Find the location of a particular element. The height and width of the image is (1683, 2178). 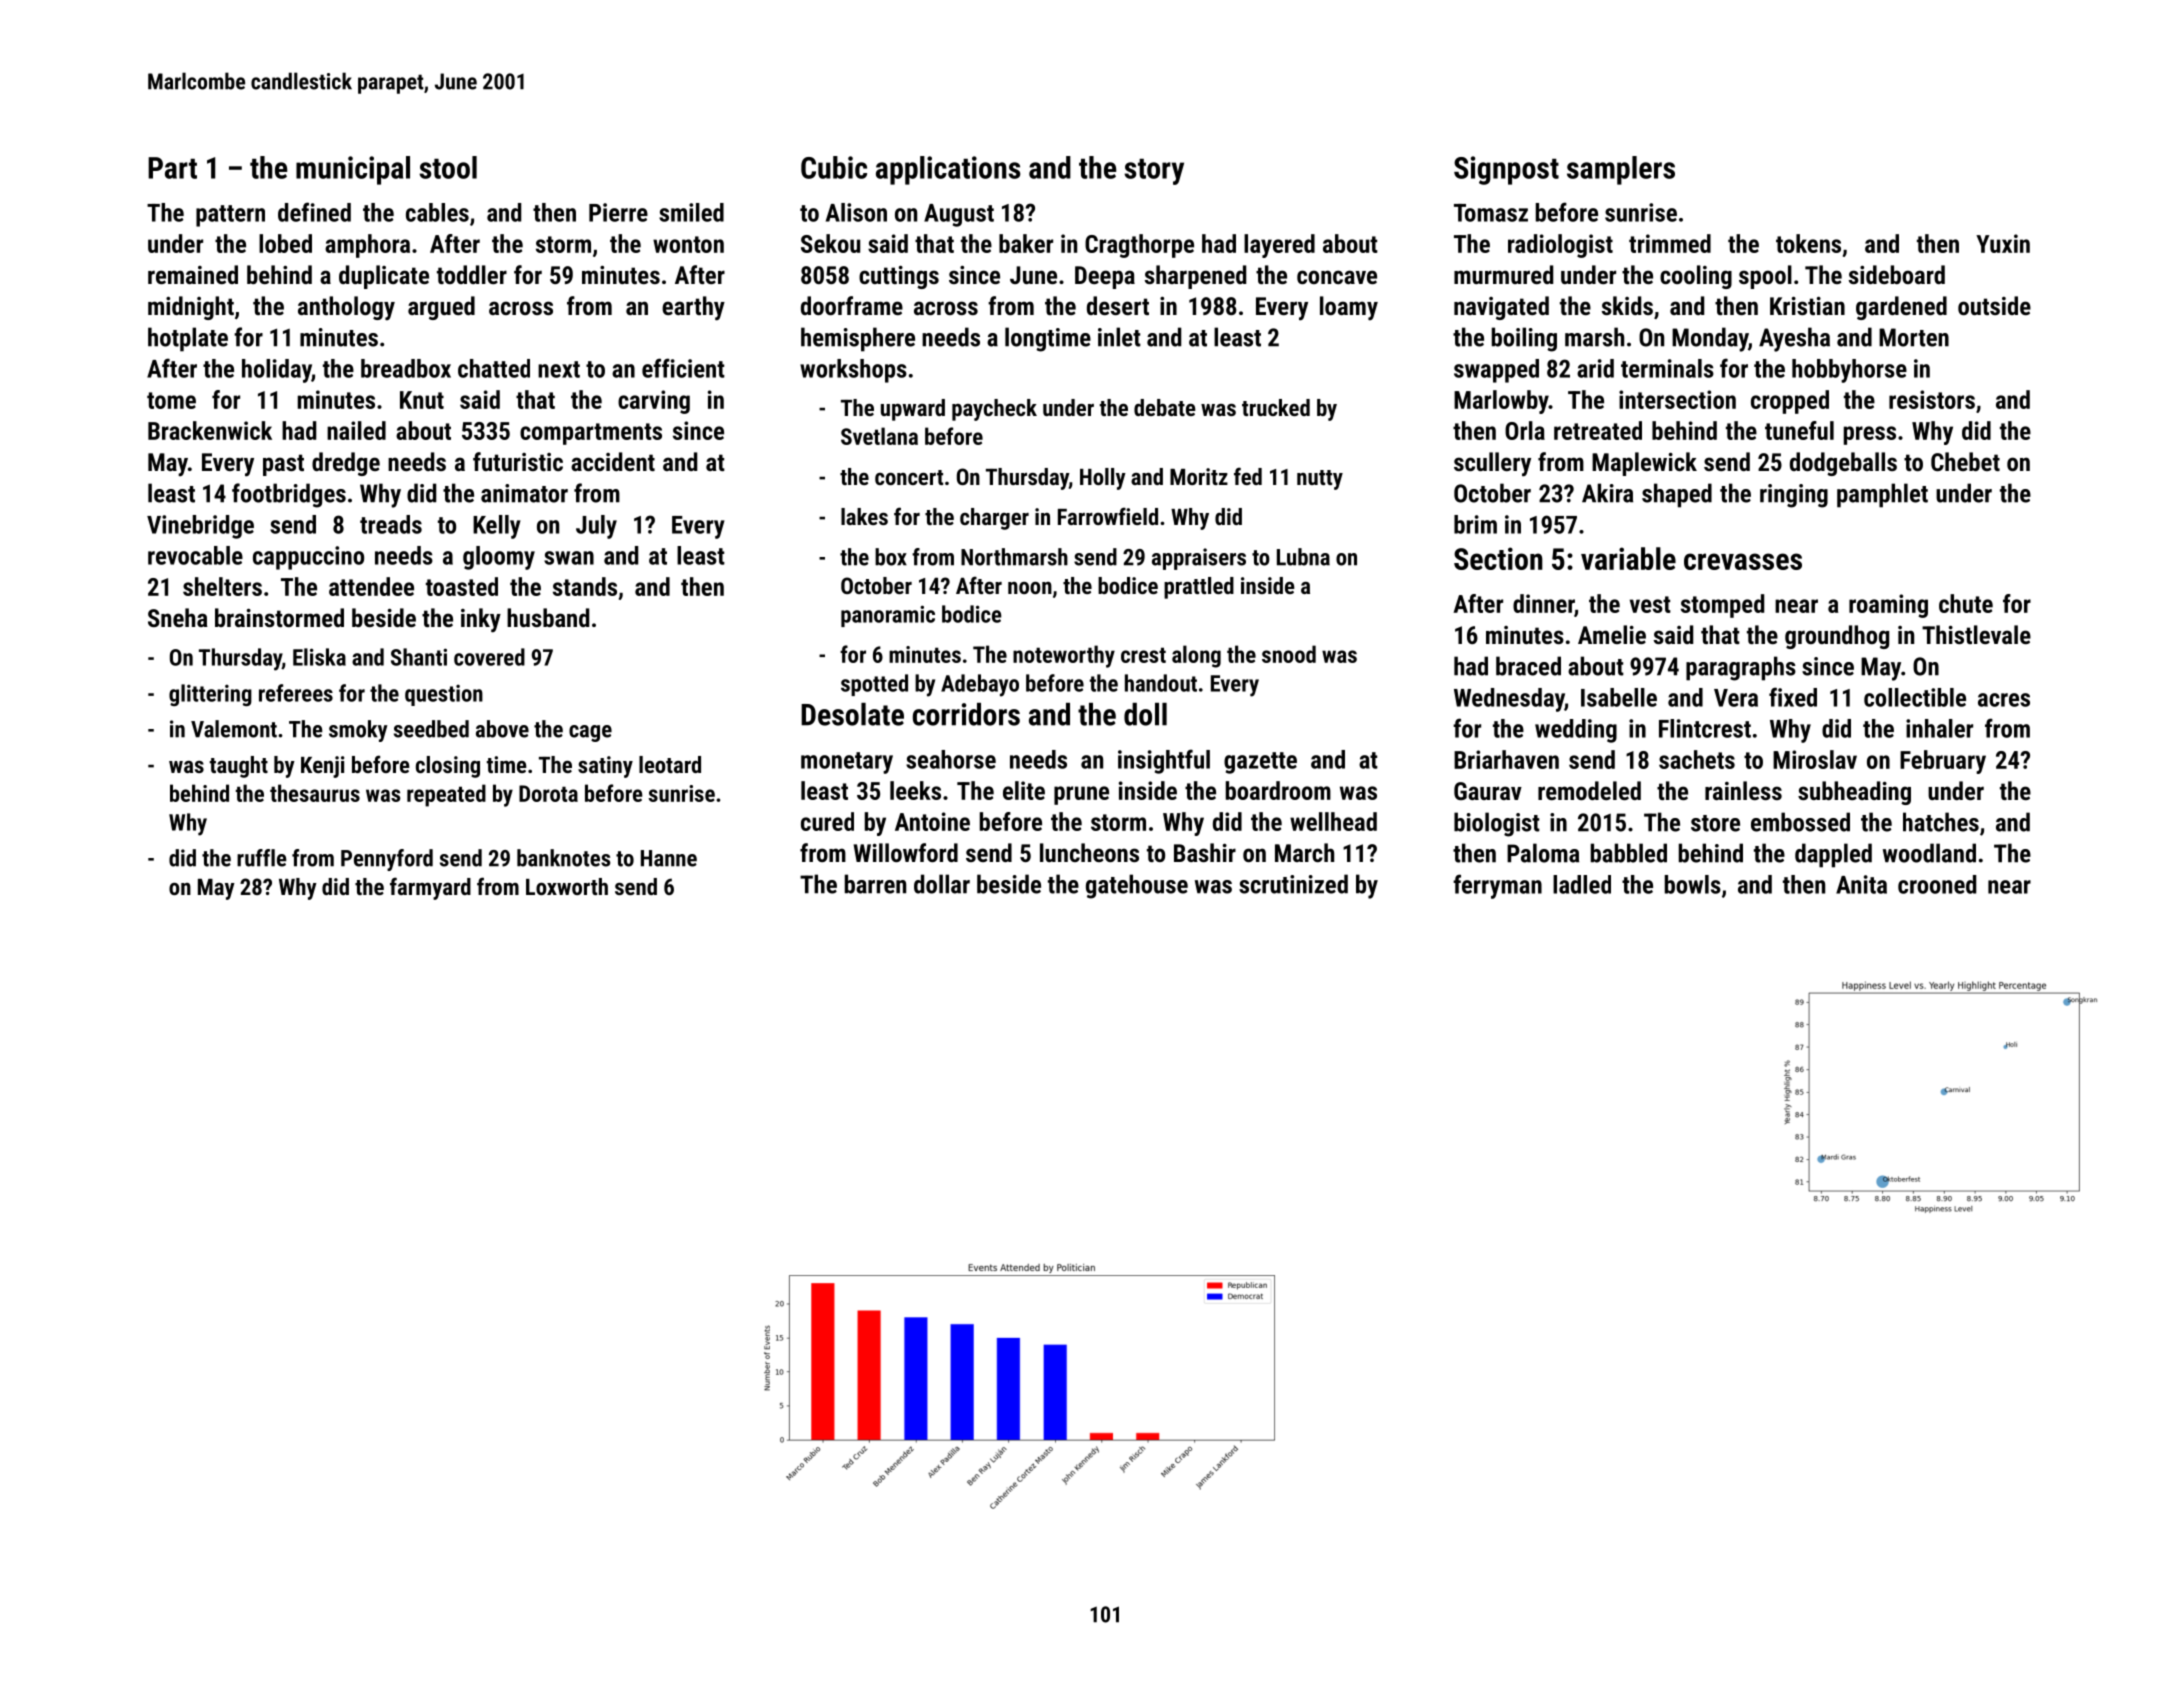

Miroslav is located at coordinates (1815, 759).
